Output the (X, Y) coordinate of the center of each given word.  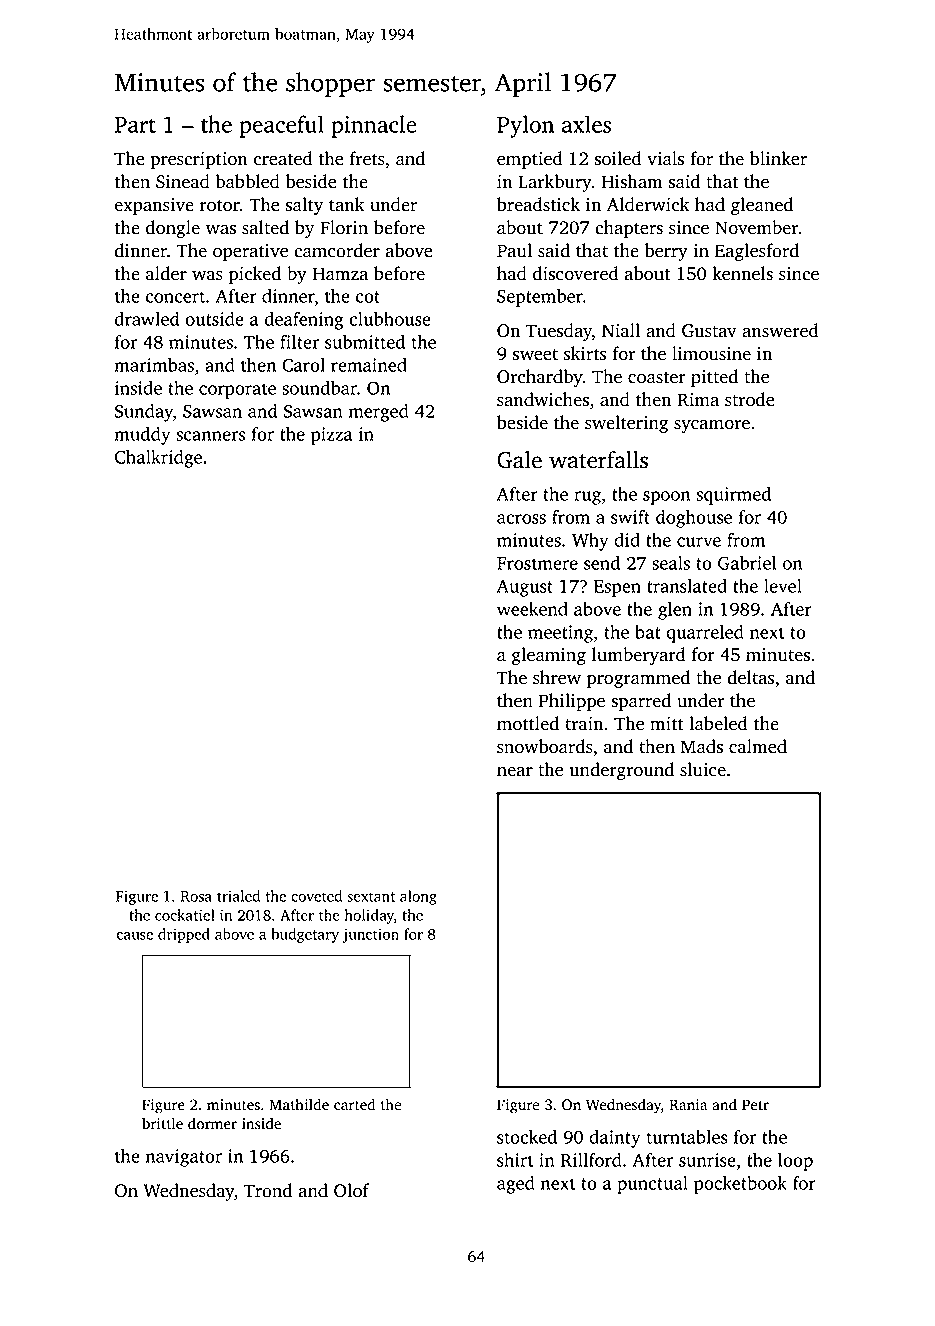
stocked (527, 1137)
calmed (758, 746)
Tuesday (559, 332)
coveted (316, 896)
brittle (162, 1123)
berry (666, 252)
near (515, 771)
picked (255, 275)
